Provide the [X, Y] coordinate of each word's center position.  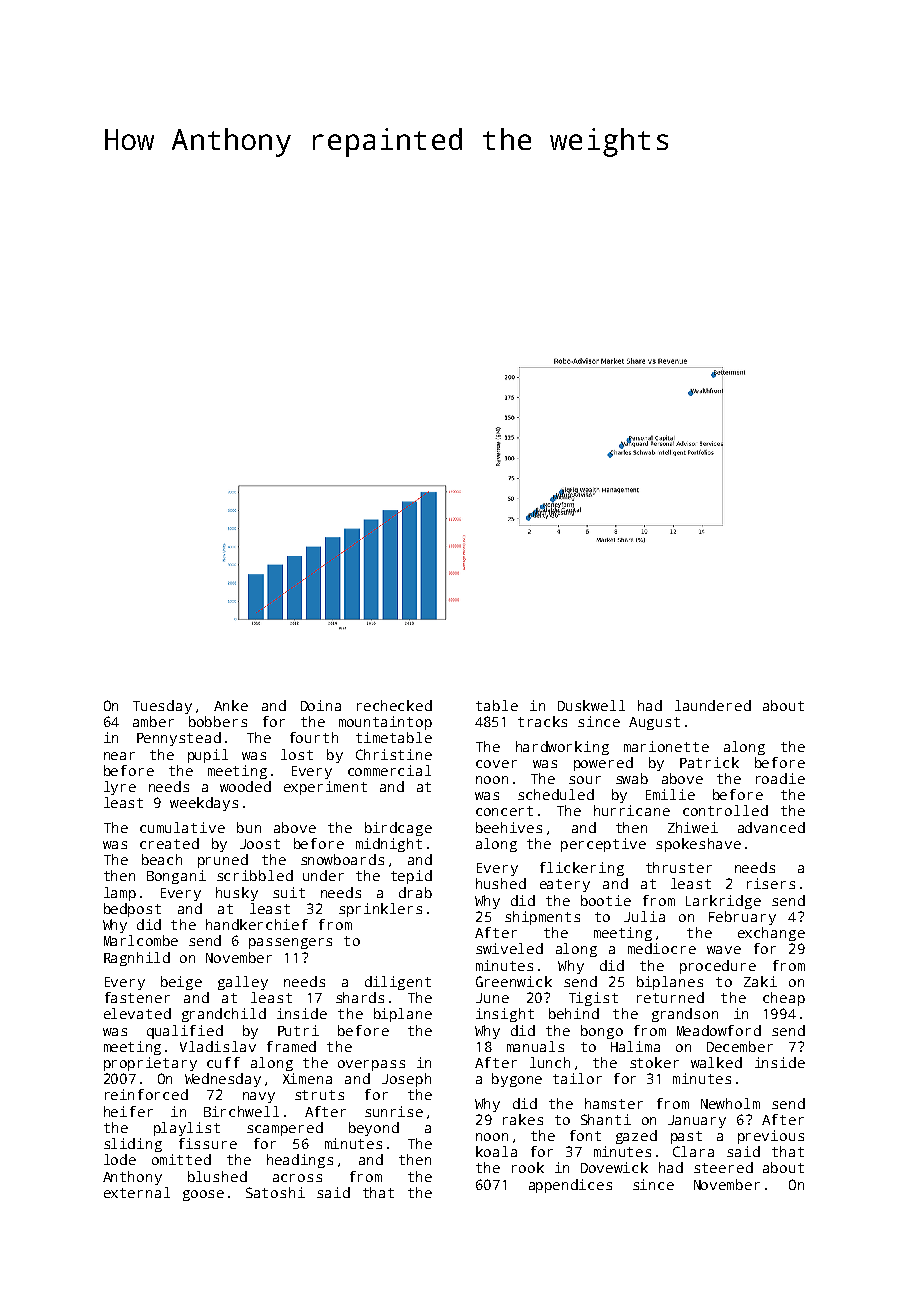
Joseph [406, 1080]
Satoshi [275, 1192]
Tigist [593, 999]
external [137, 1192]
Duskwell [591, 705]
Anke [231, 705]
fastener [137, 997]
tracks [542, 721]
